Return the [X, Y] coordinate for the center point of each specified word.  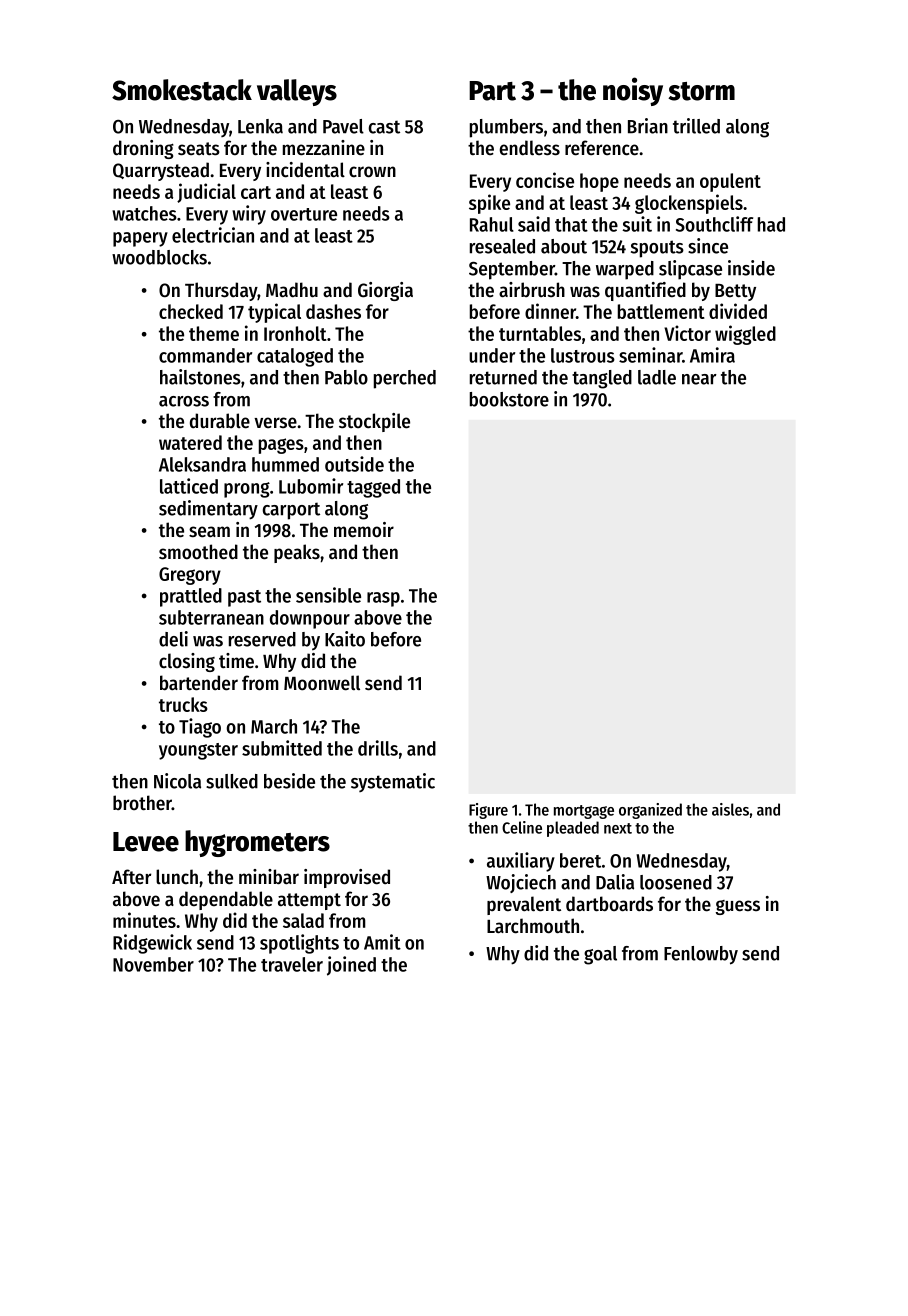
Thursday [221, 291]
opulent [730, 182]
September [512, 270]
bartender [199, 683]
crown [372, 172]
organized [650, 811]
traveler [292, 964]
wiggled [745, 335]
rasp [383, 599]
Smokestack [182, 90]
